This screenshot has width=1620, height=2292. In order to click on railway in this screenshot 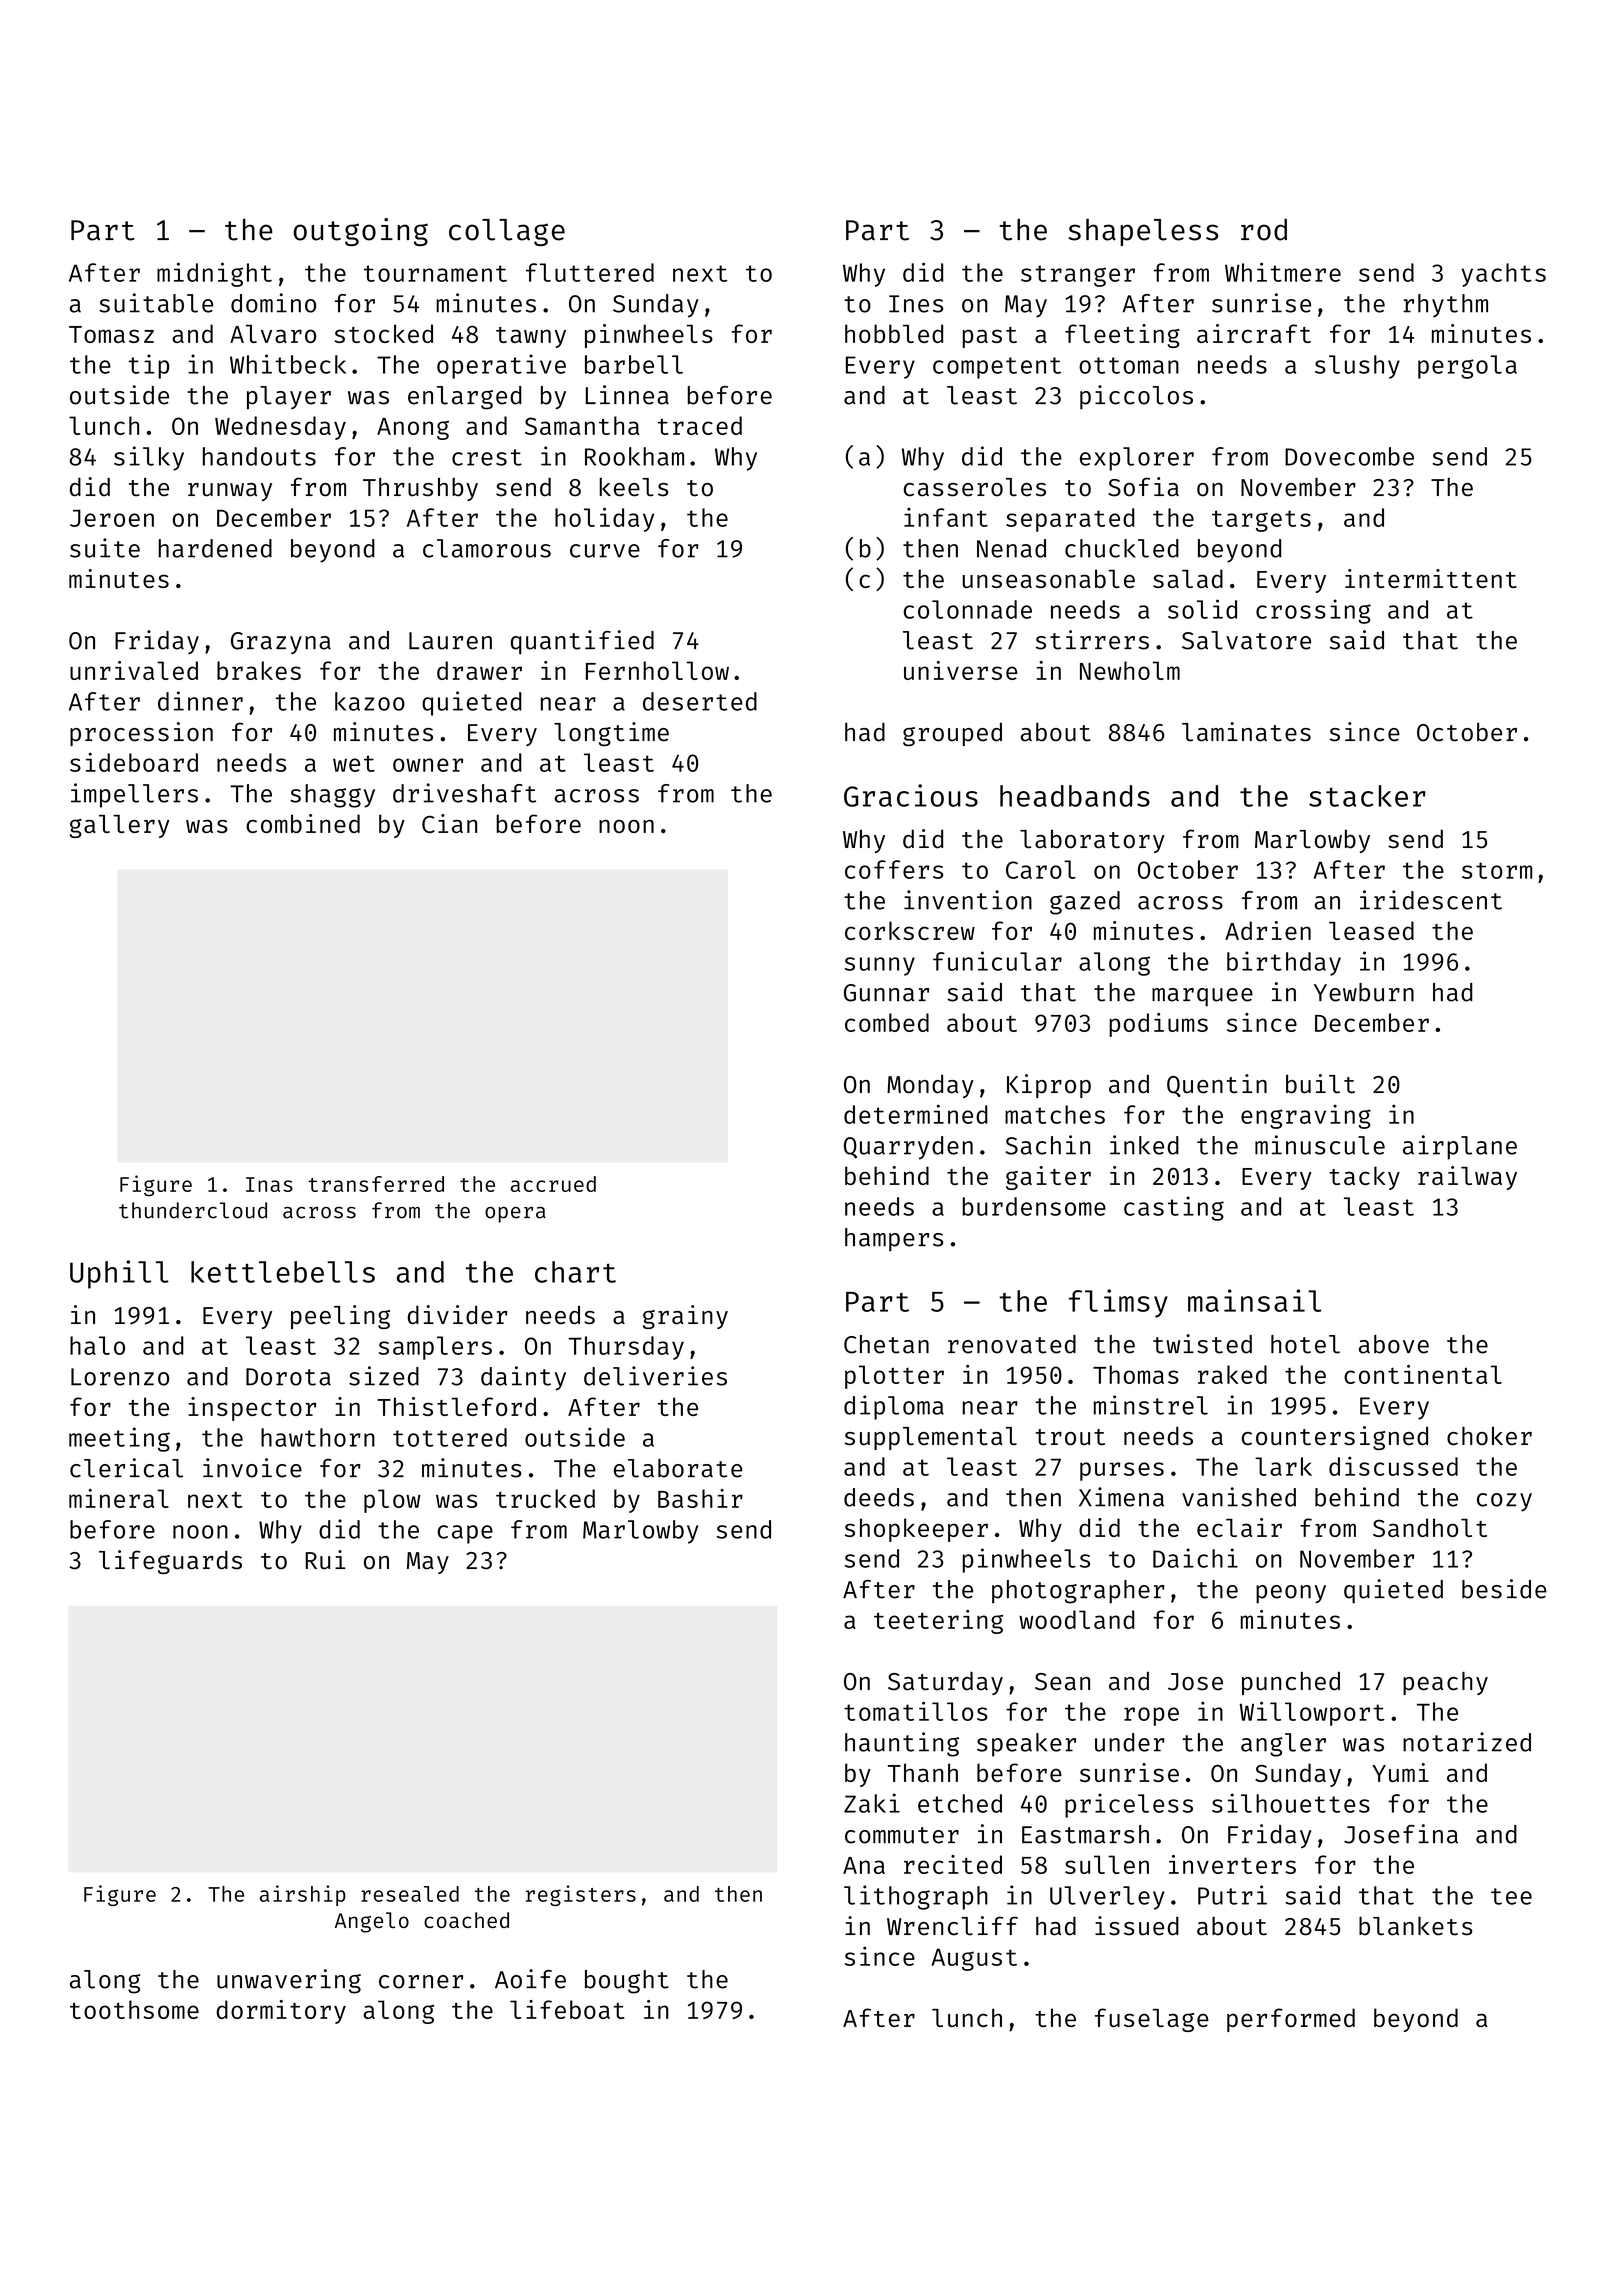, I will do `click(1467, 1178)`.
